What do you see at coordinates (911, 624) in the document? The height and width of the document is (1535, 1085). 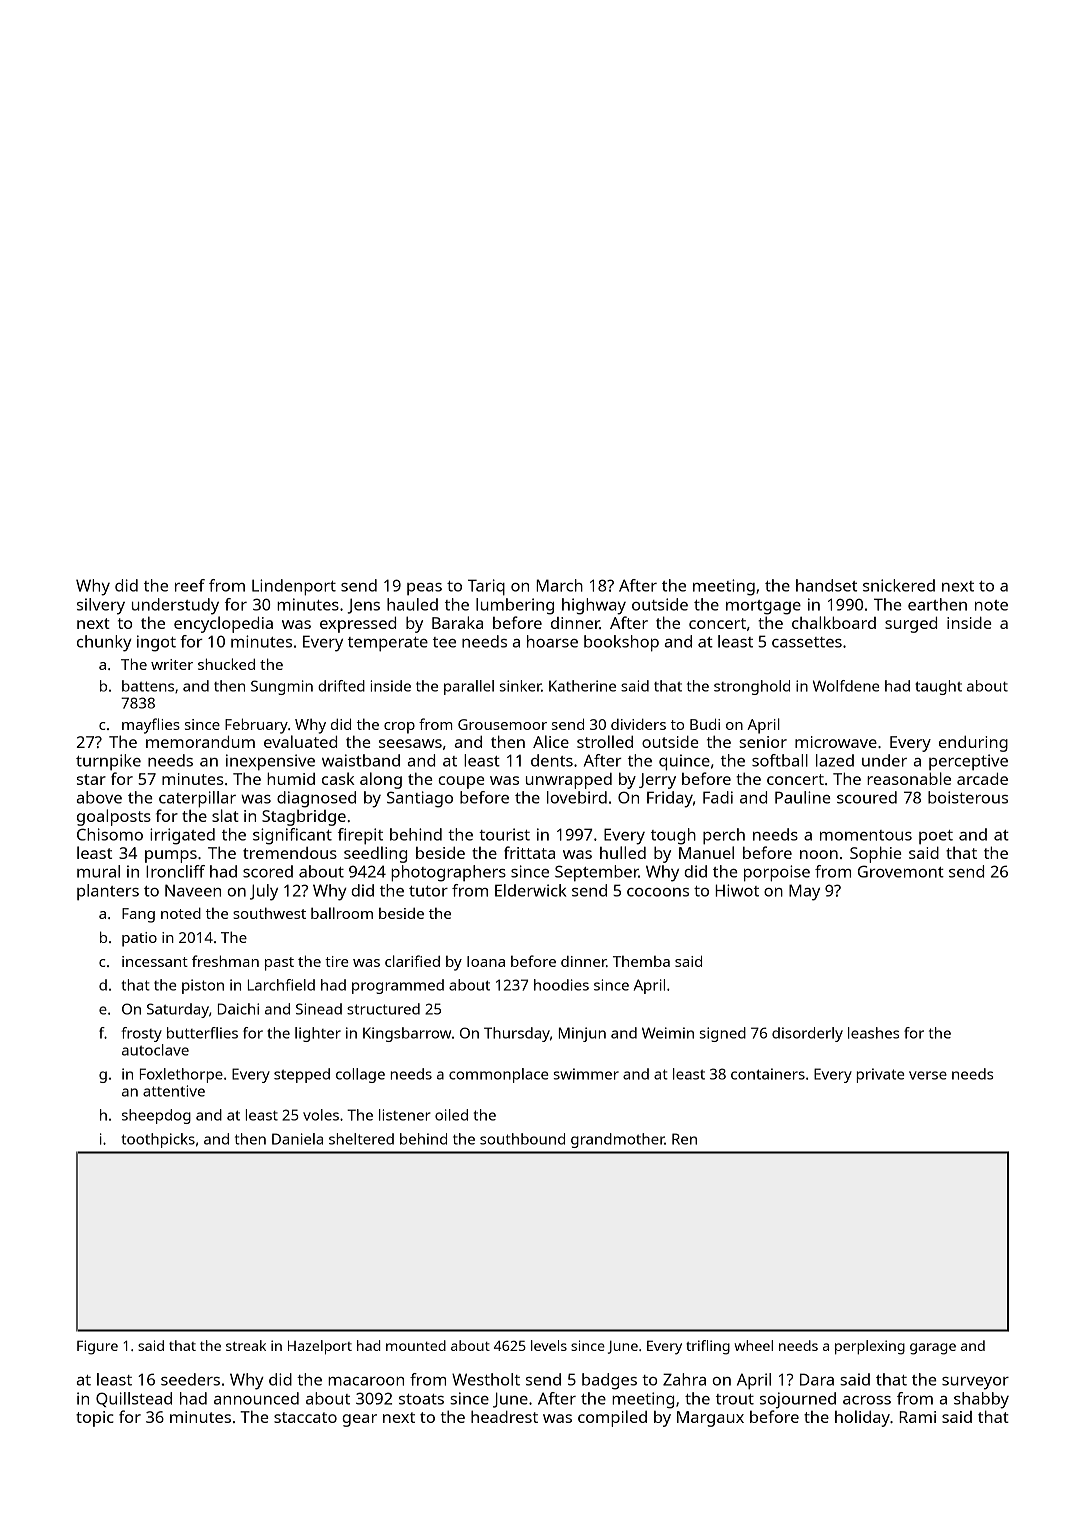 I see `surged` at bounding box center [911, 624].
